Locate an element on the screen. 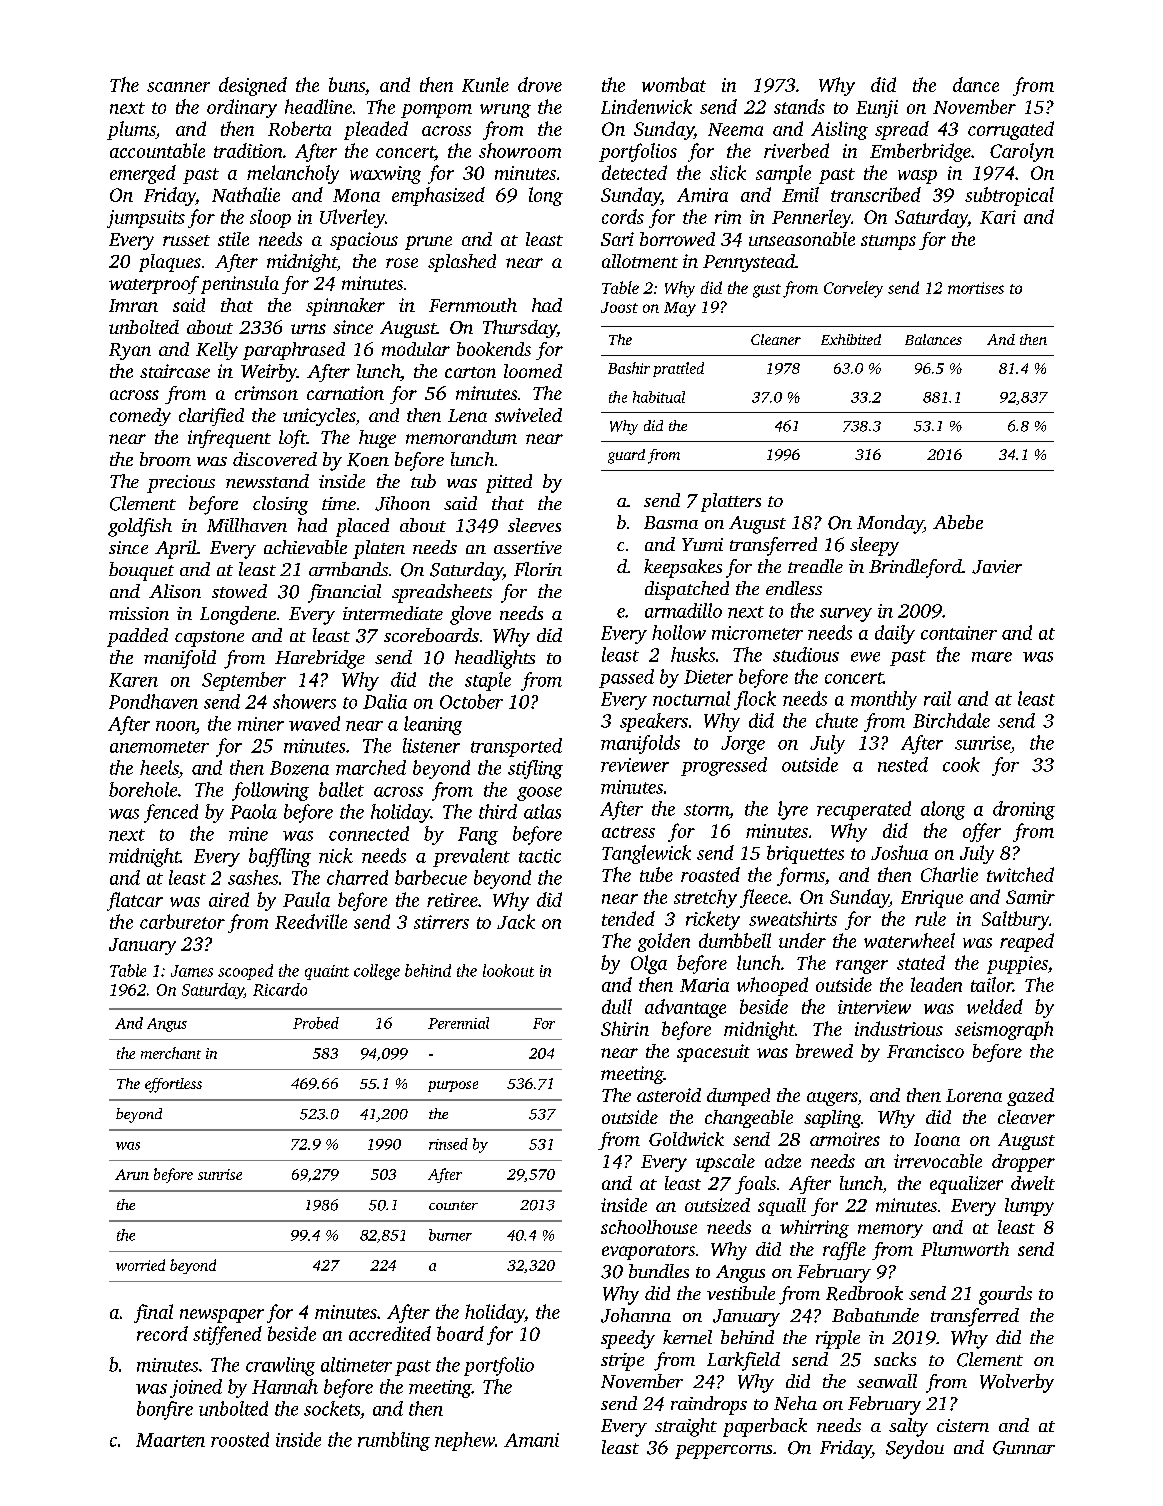 The width and height of the screenshot is (1163, 1506). dull is located at coordinates (617, 1006).
